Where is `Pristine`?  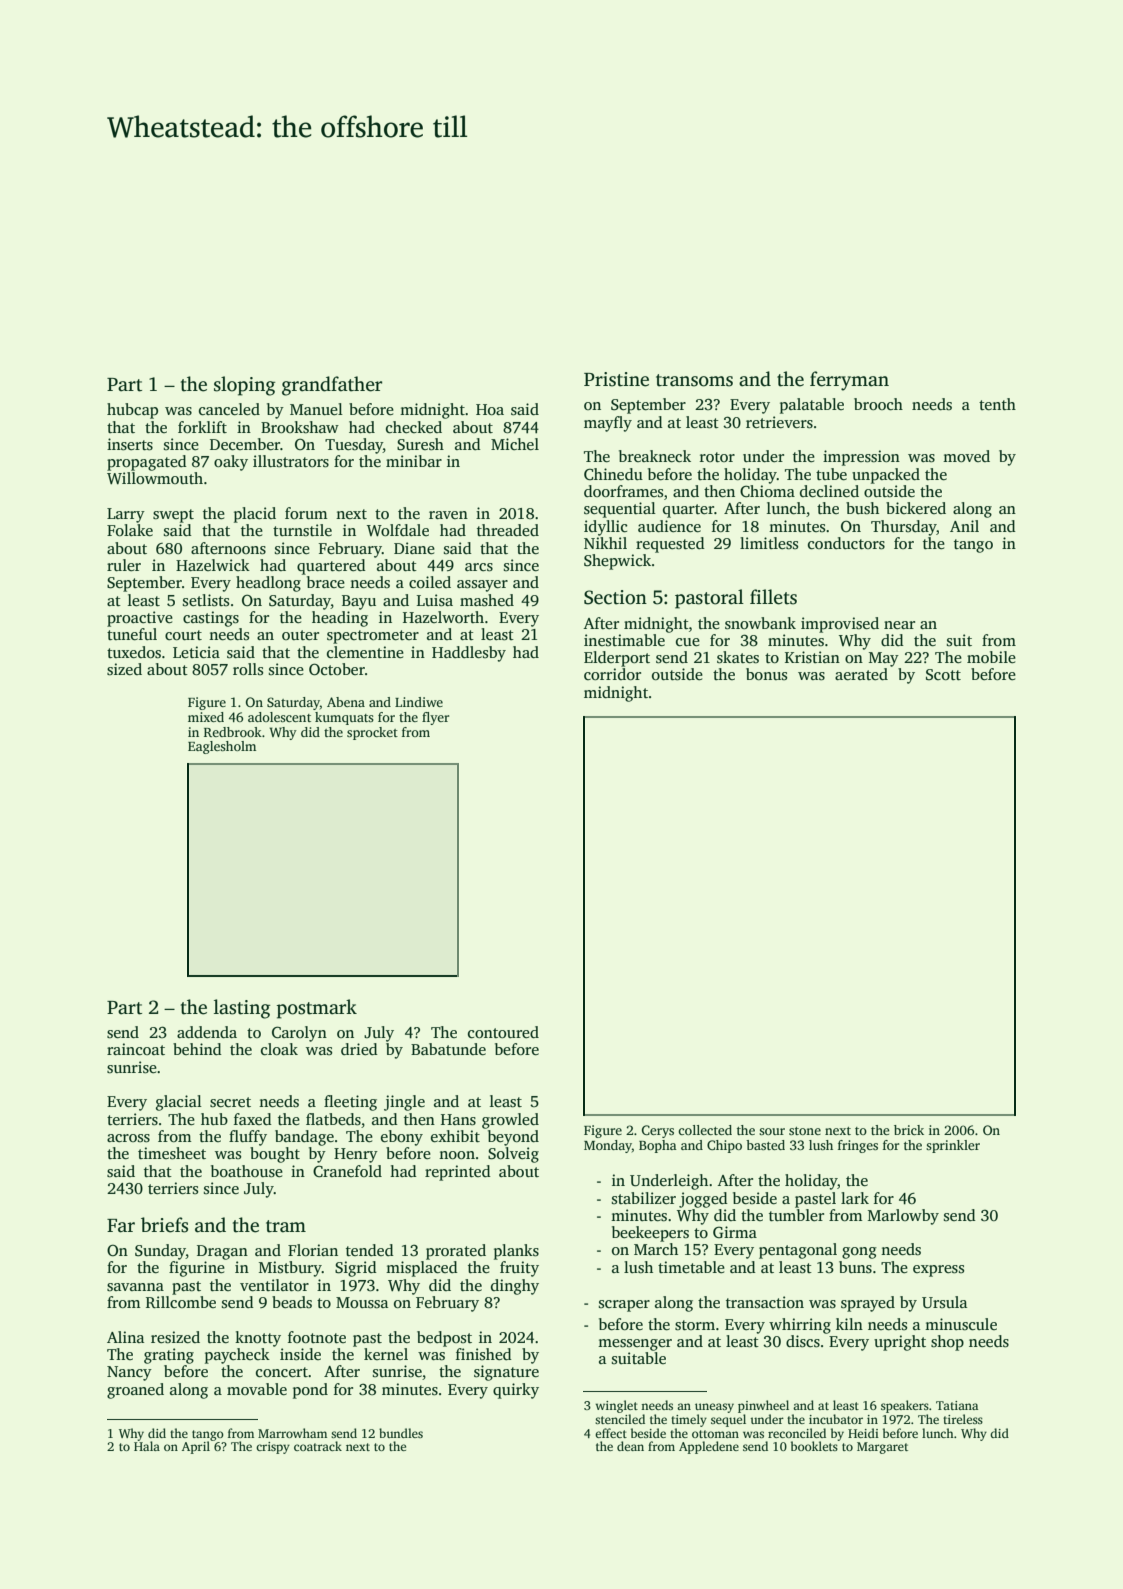 Pristine is located at coordinates (616, 379).
